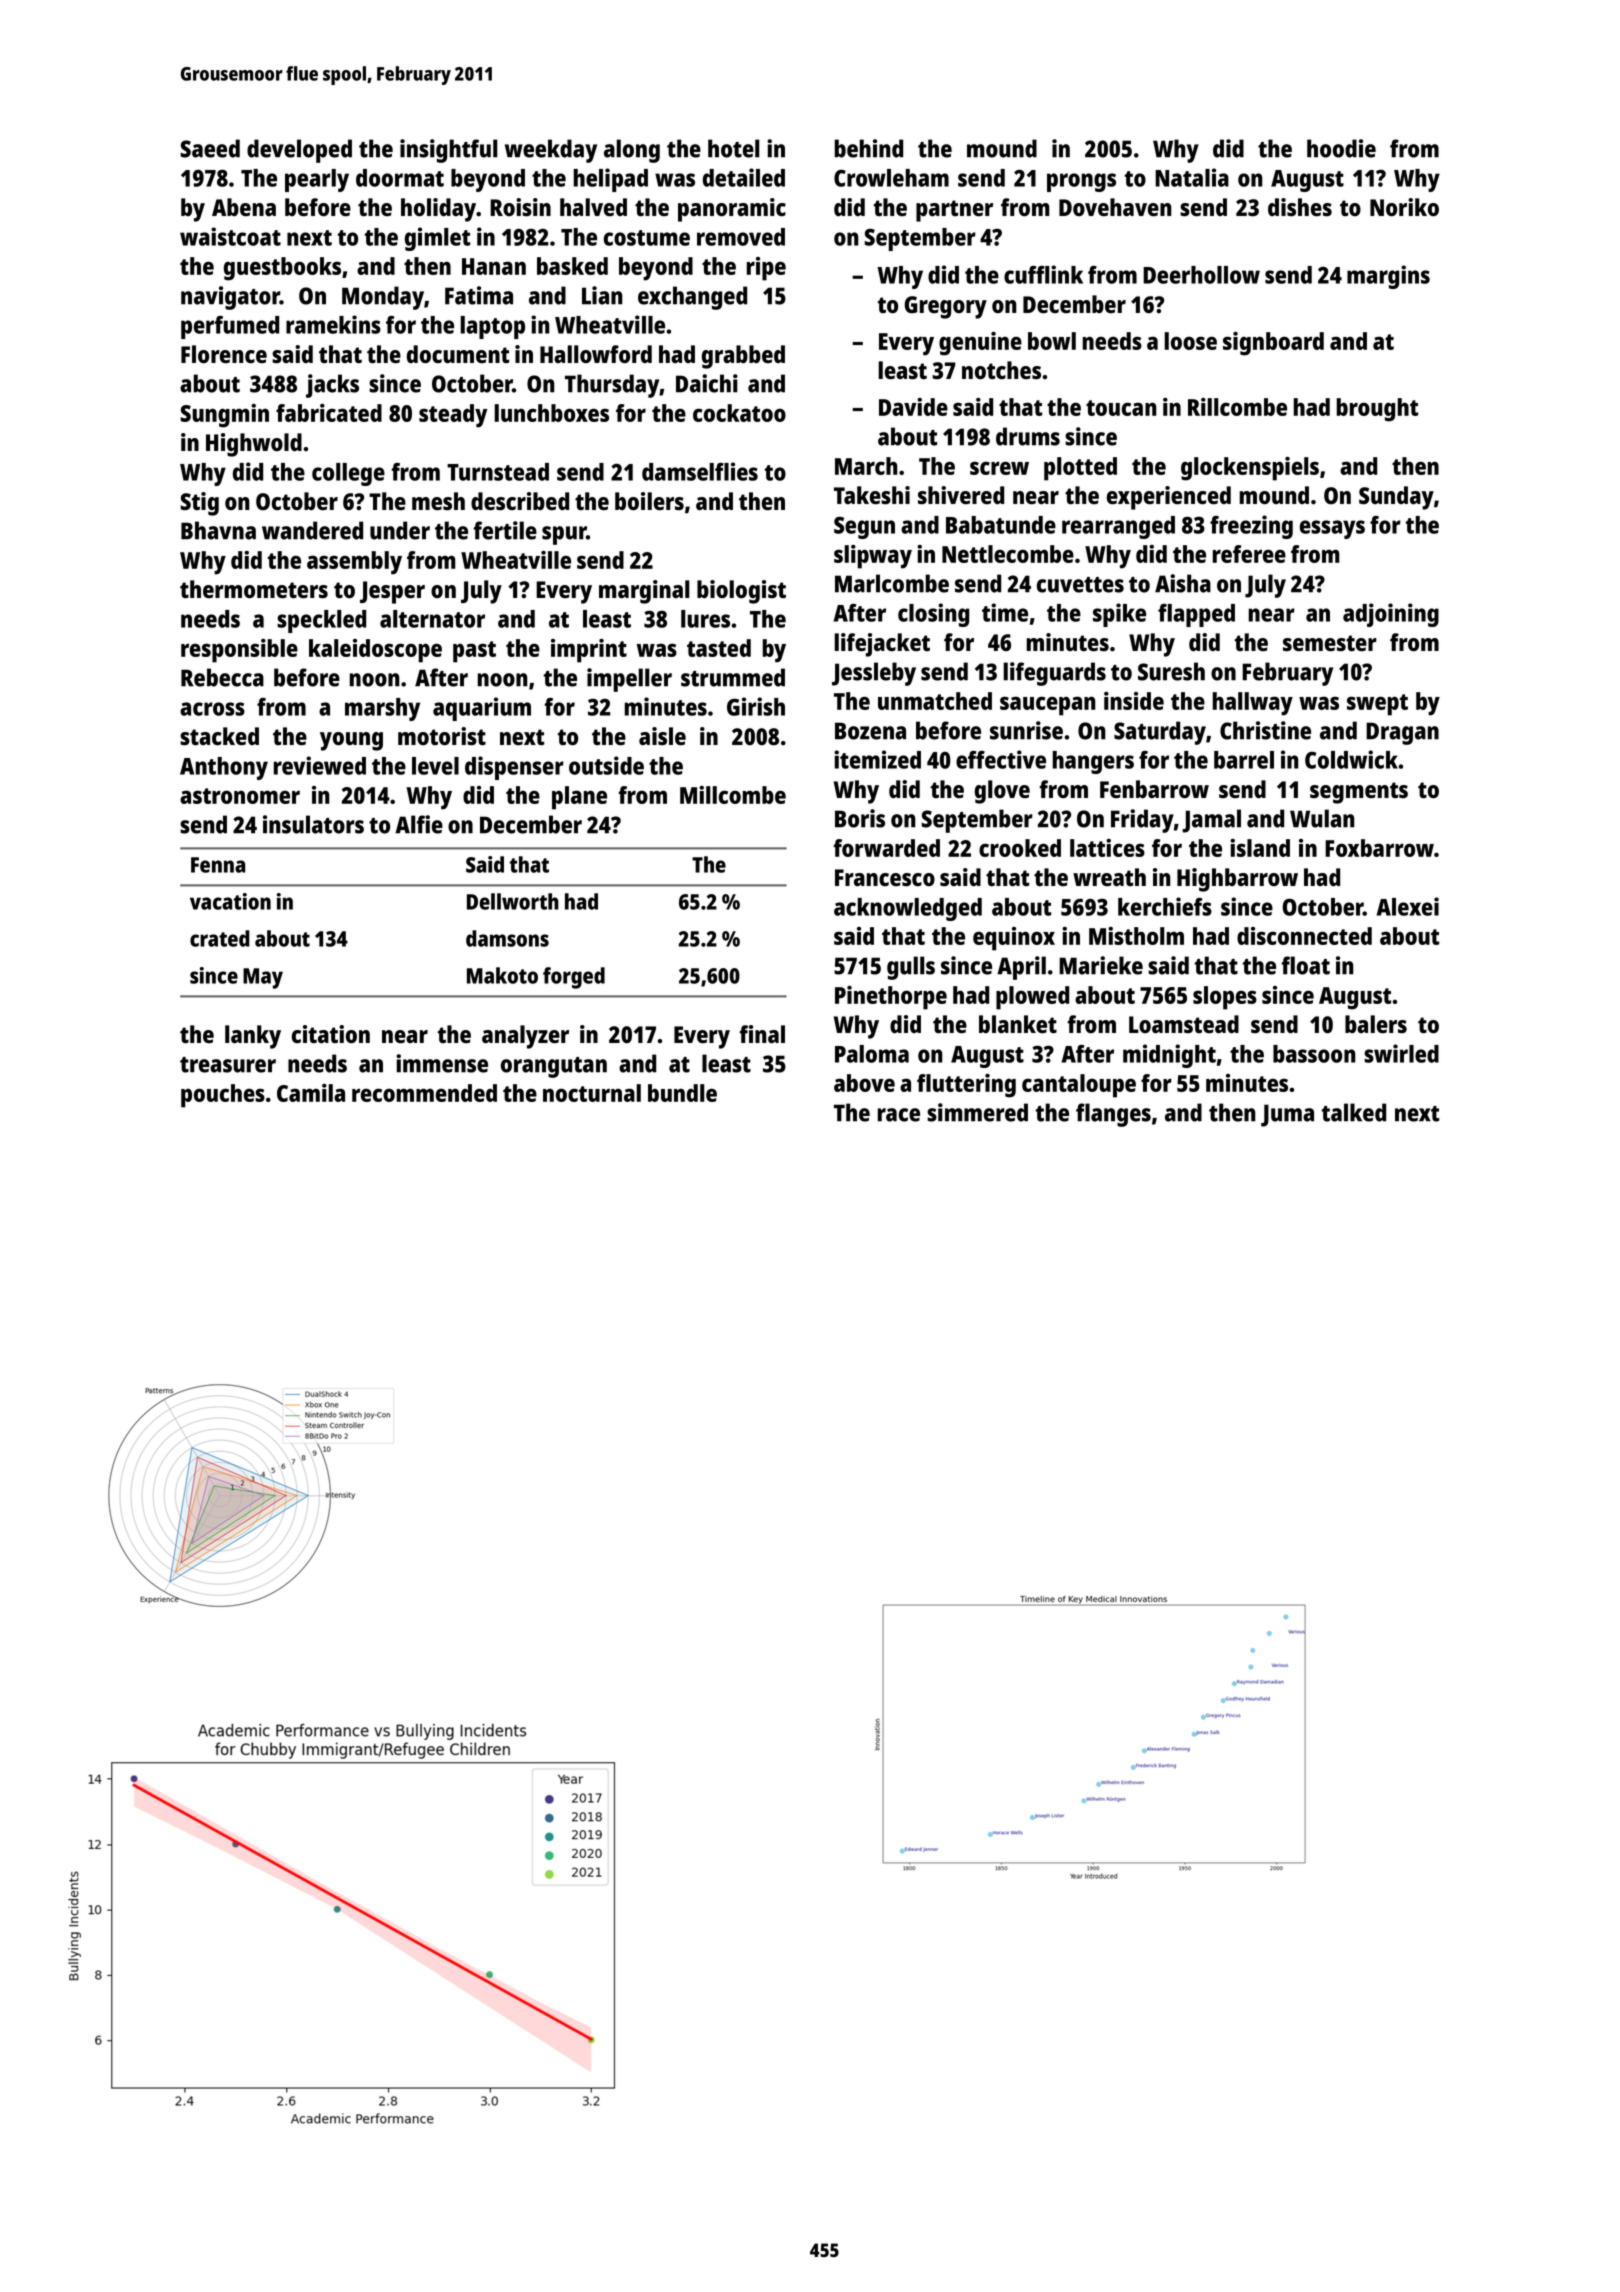  What do you see at coordinates (732, 210) in the screenshot?
I see `panoramic` at bounding box center [732, 210].
